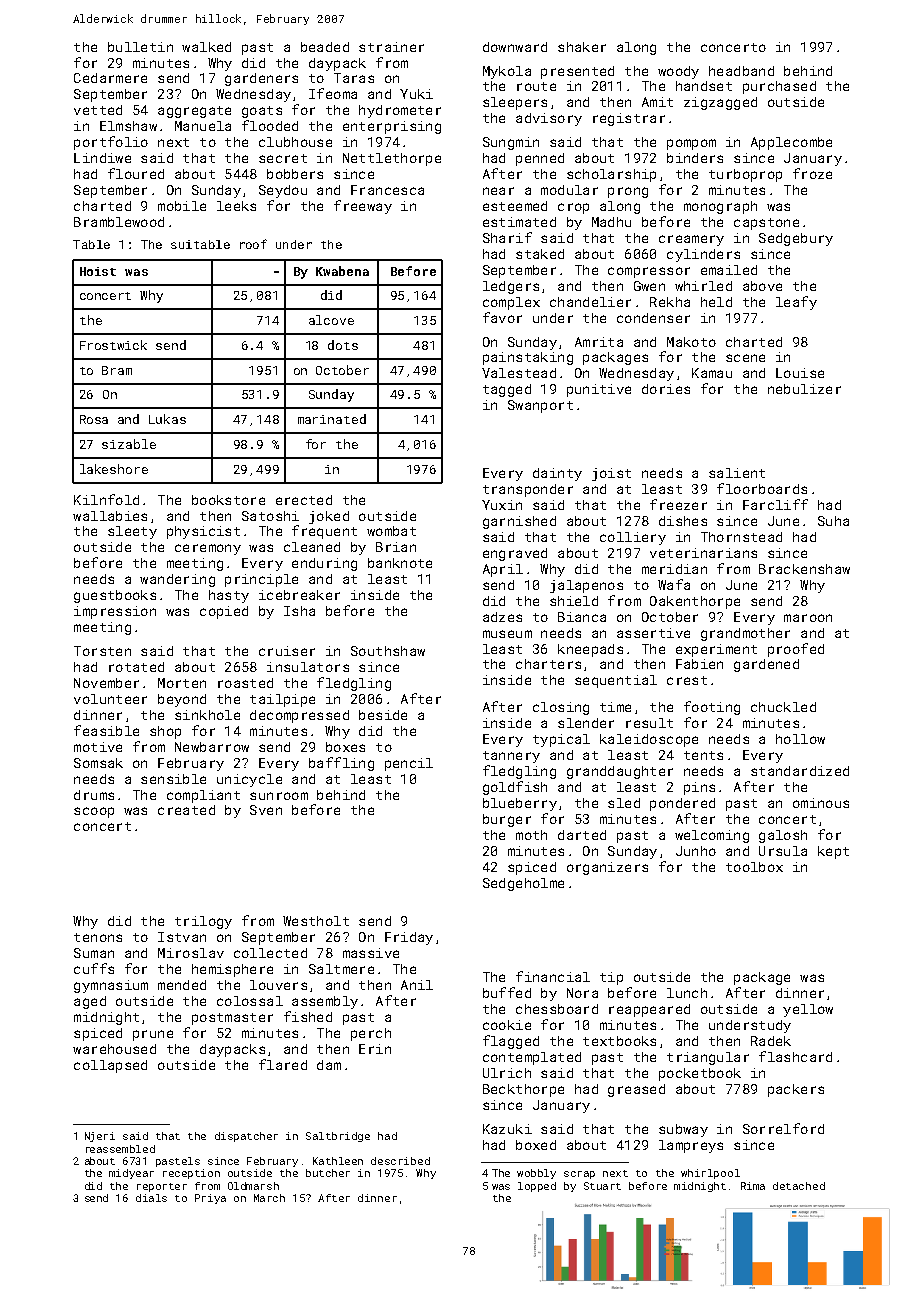 The width and height of the image is (924, 1308). What do you see at coordinates (140, 47) in the image?
I see `bulletin` at bounding box center [140, 47].
